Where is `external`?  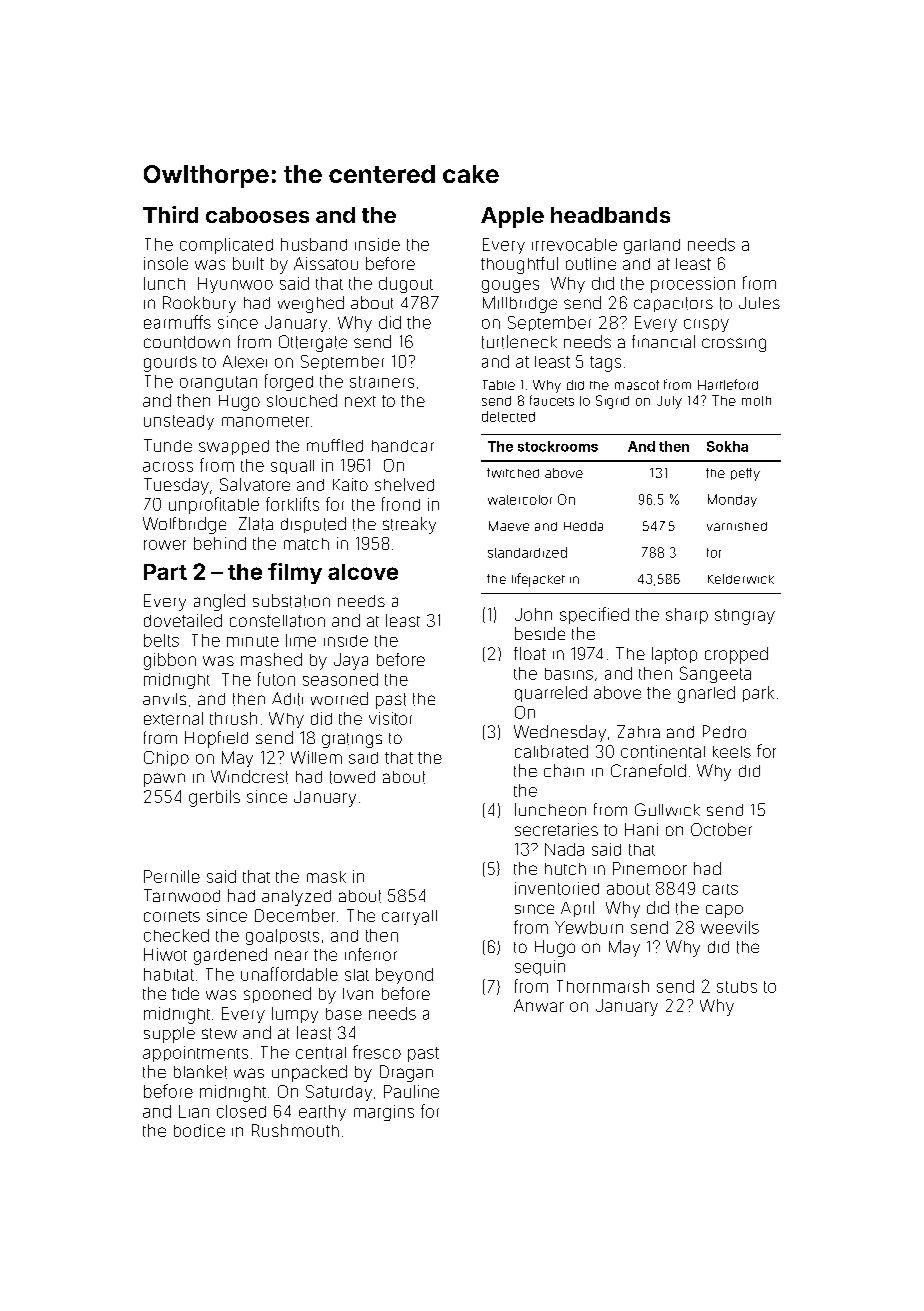 external is located at coordinates (173, 718).
